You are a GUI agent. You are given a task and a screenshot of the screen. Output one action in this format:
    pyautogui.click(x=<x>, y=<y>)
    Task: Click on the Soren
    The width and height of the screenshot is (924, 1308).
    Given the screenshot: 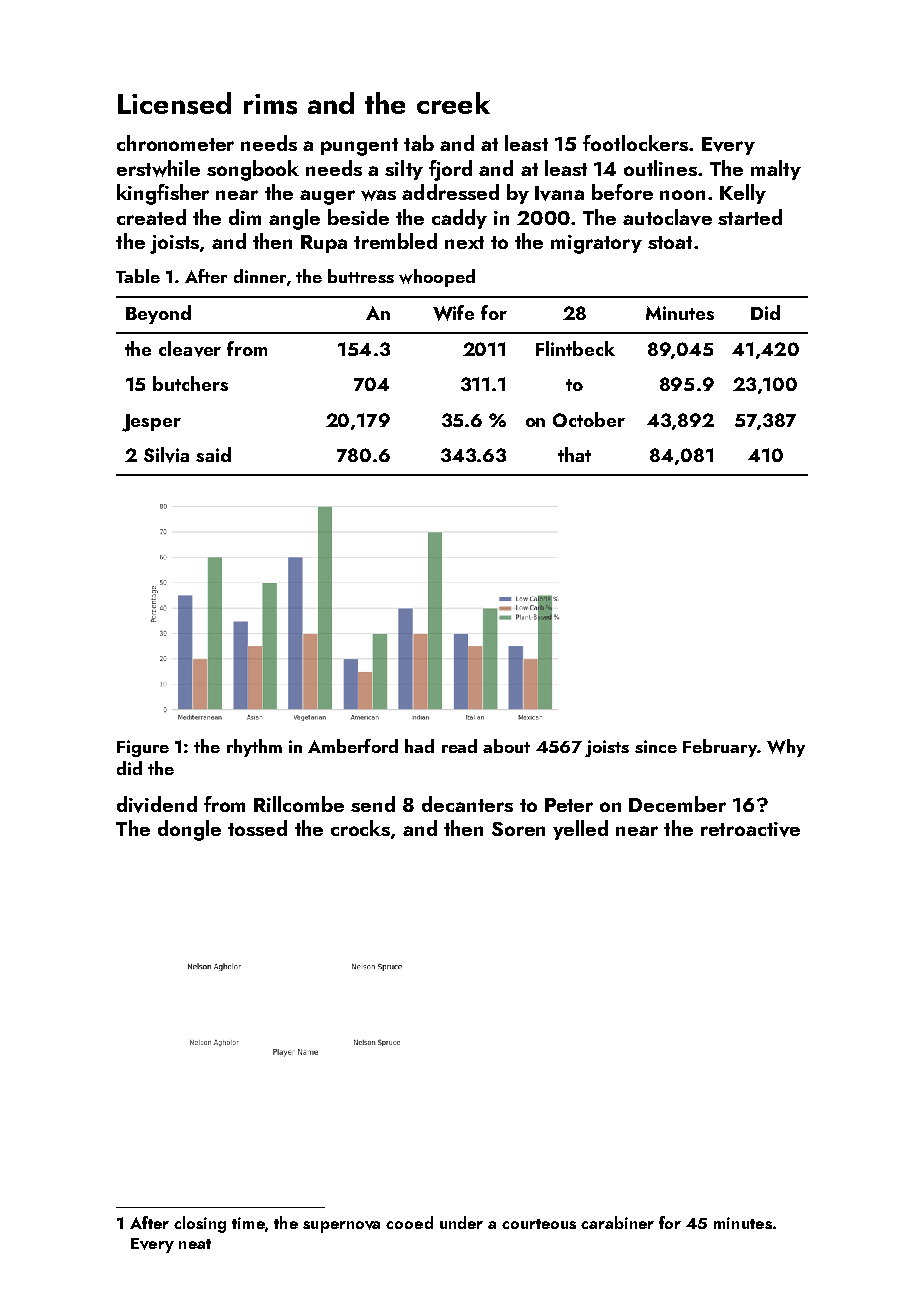 What is the action you would take?
    pyautogui.click(x=518, y=829)
